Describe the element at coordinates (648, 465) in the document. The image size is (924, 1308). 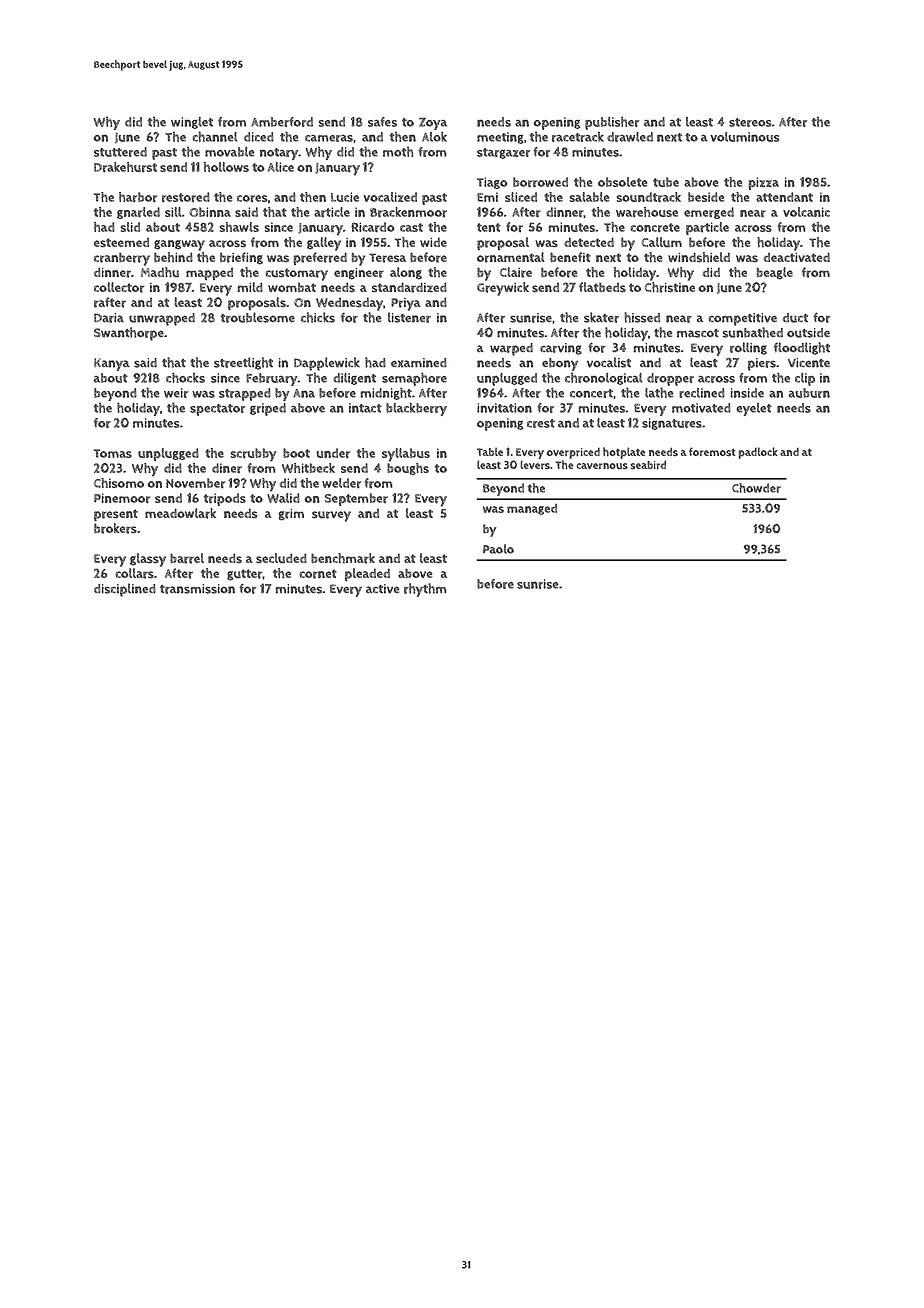
I see `seabird` at that location.
